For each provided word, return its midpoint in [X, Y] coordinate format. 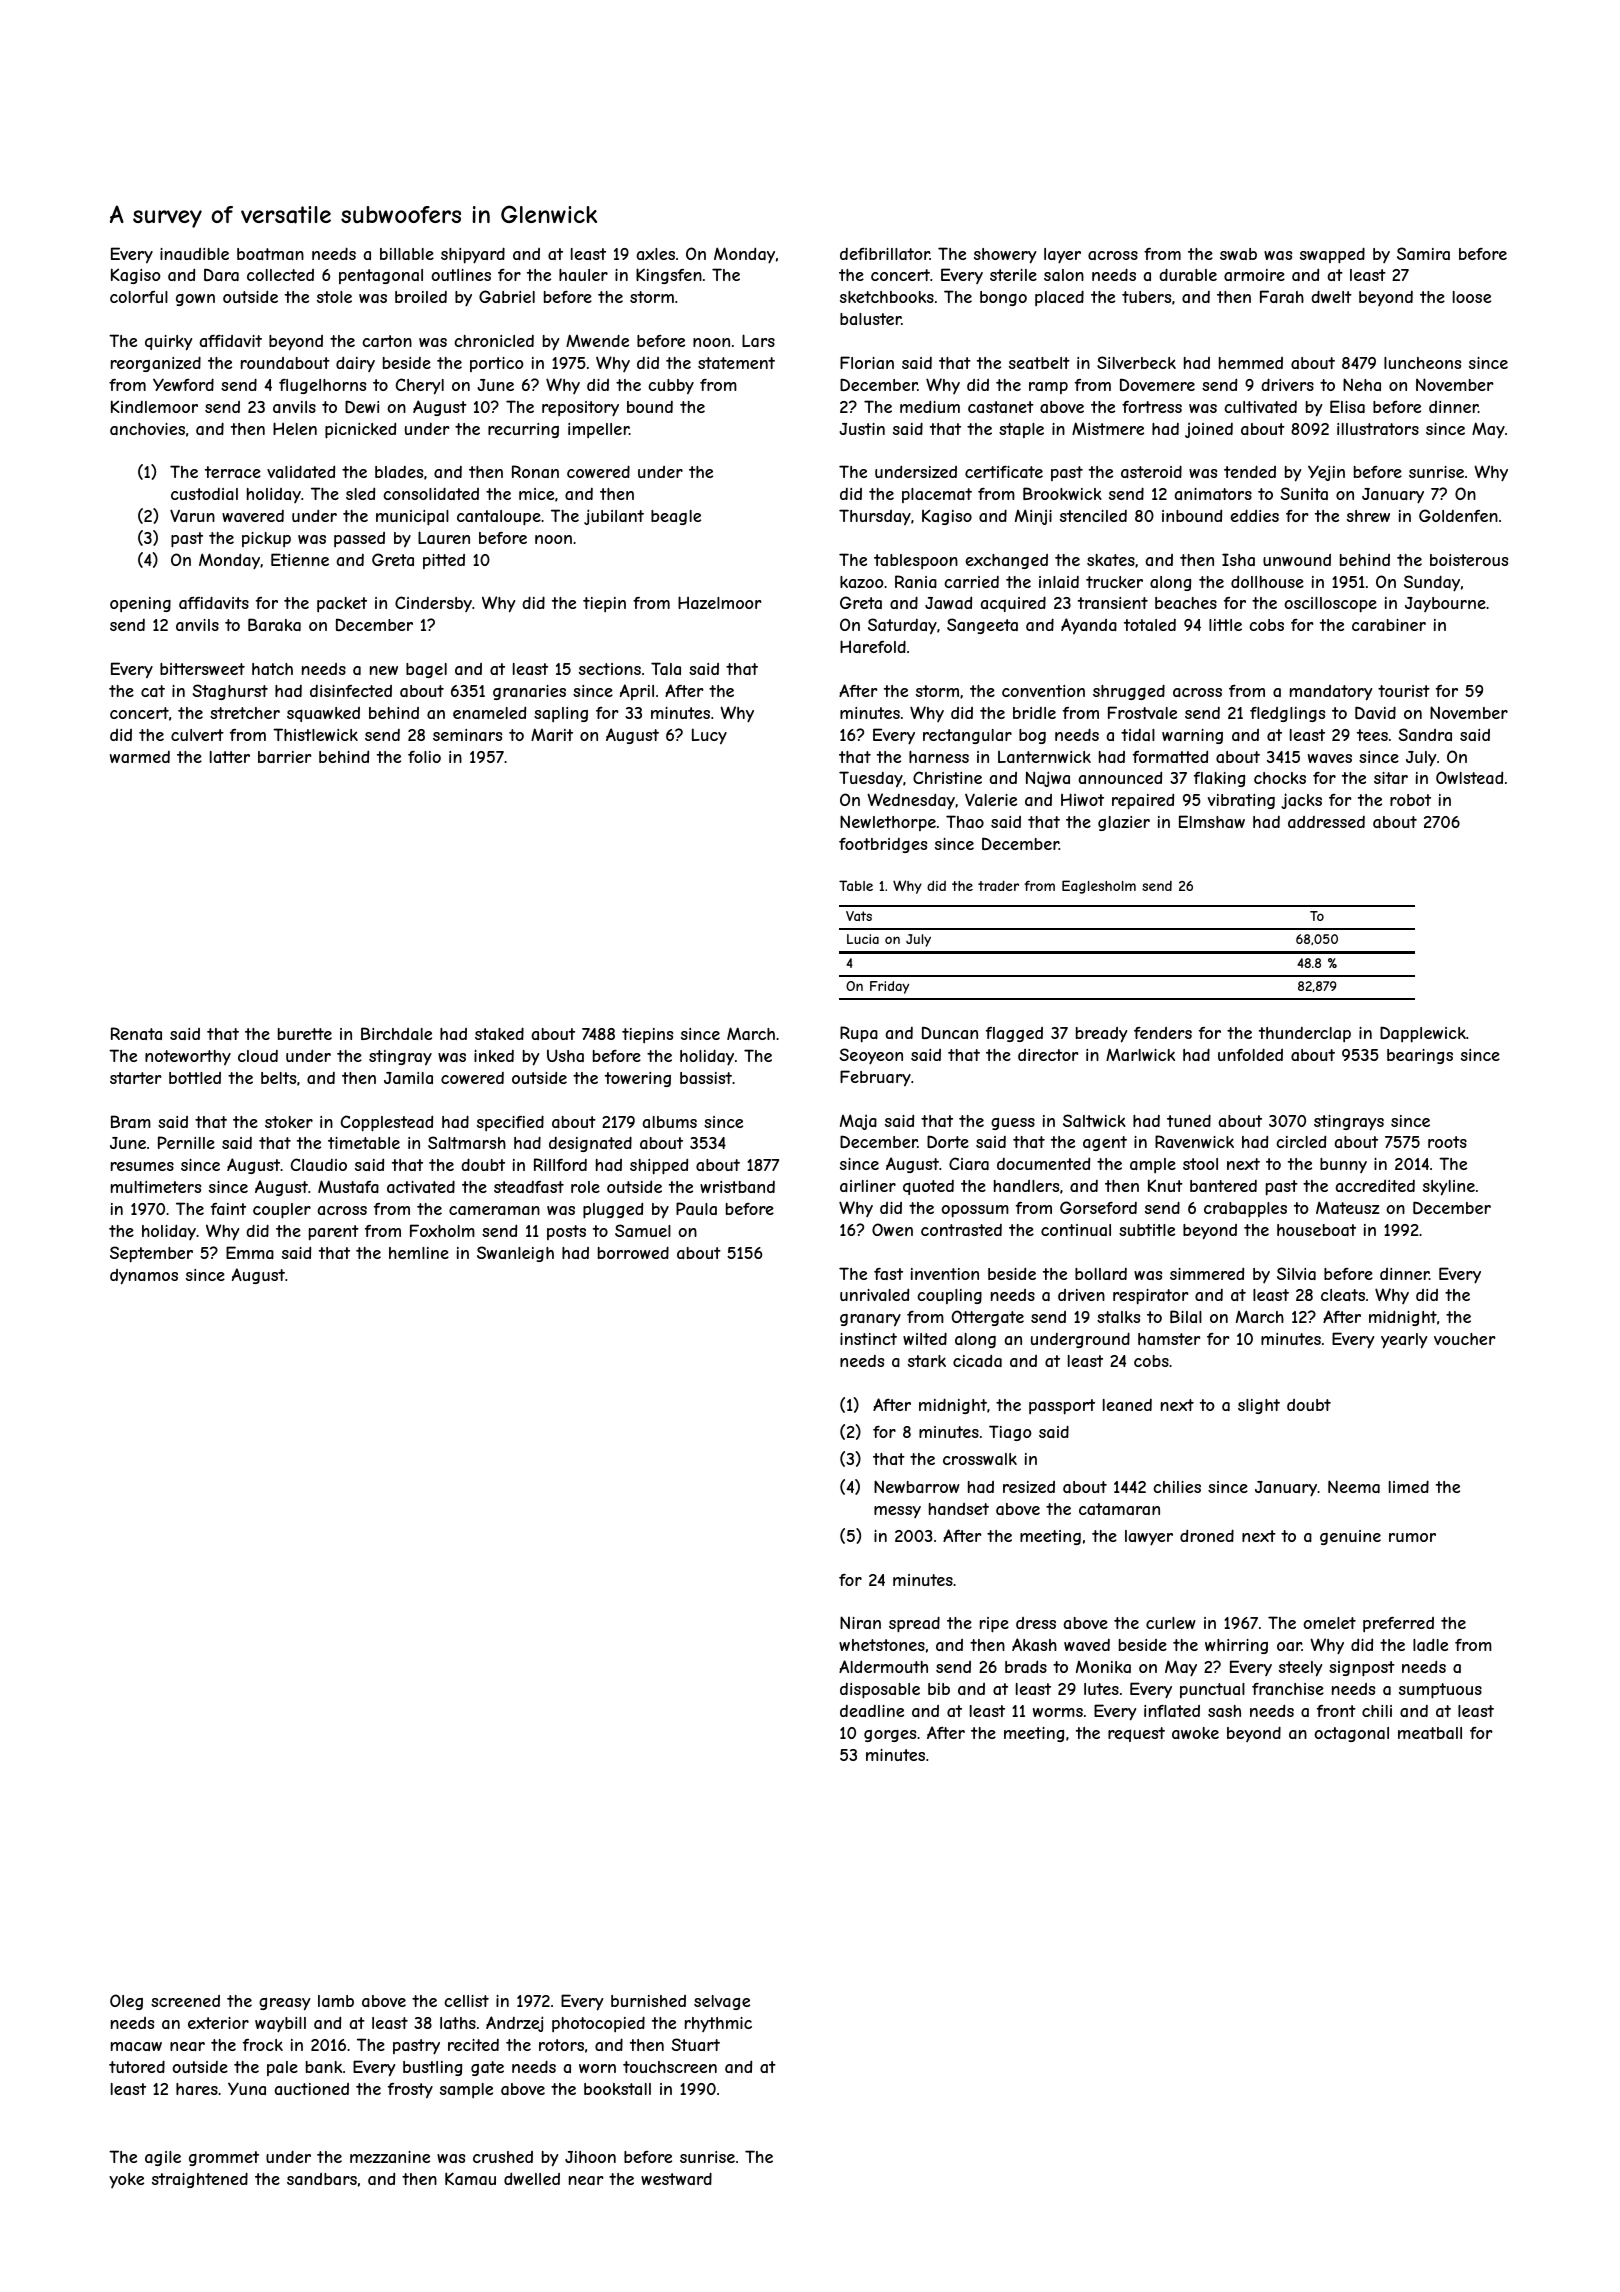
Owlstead [1469, 777]
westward [676, 2178]
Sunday [1432, 583]
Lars [758, 340]
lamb [336, 2001]
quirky [168, 343]
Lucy [709, 736]
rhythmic [718, 2024]
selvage [722, 2002]
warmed [140, 757]
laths [458, 2023]
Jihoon [590, 2157]
